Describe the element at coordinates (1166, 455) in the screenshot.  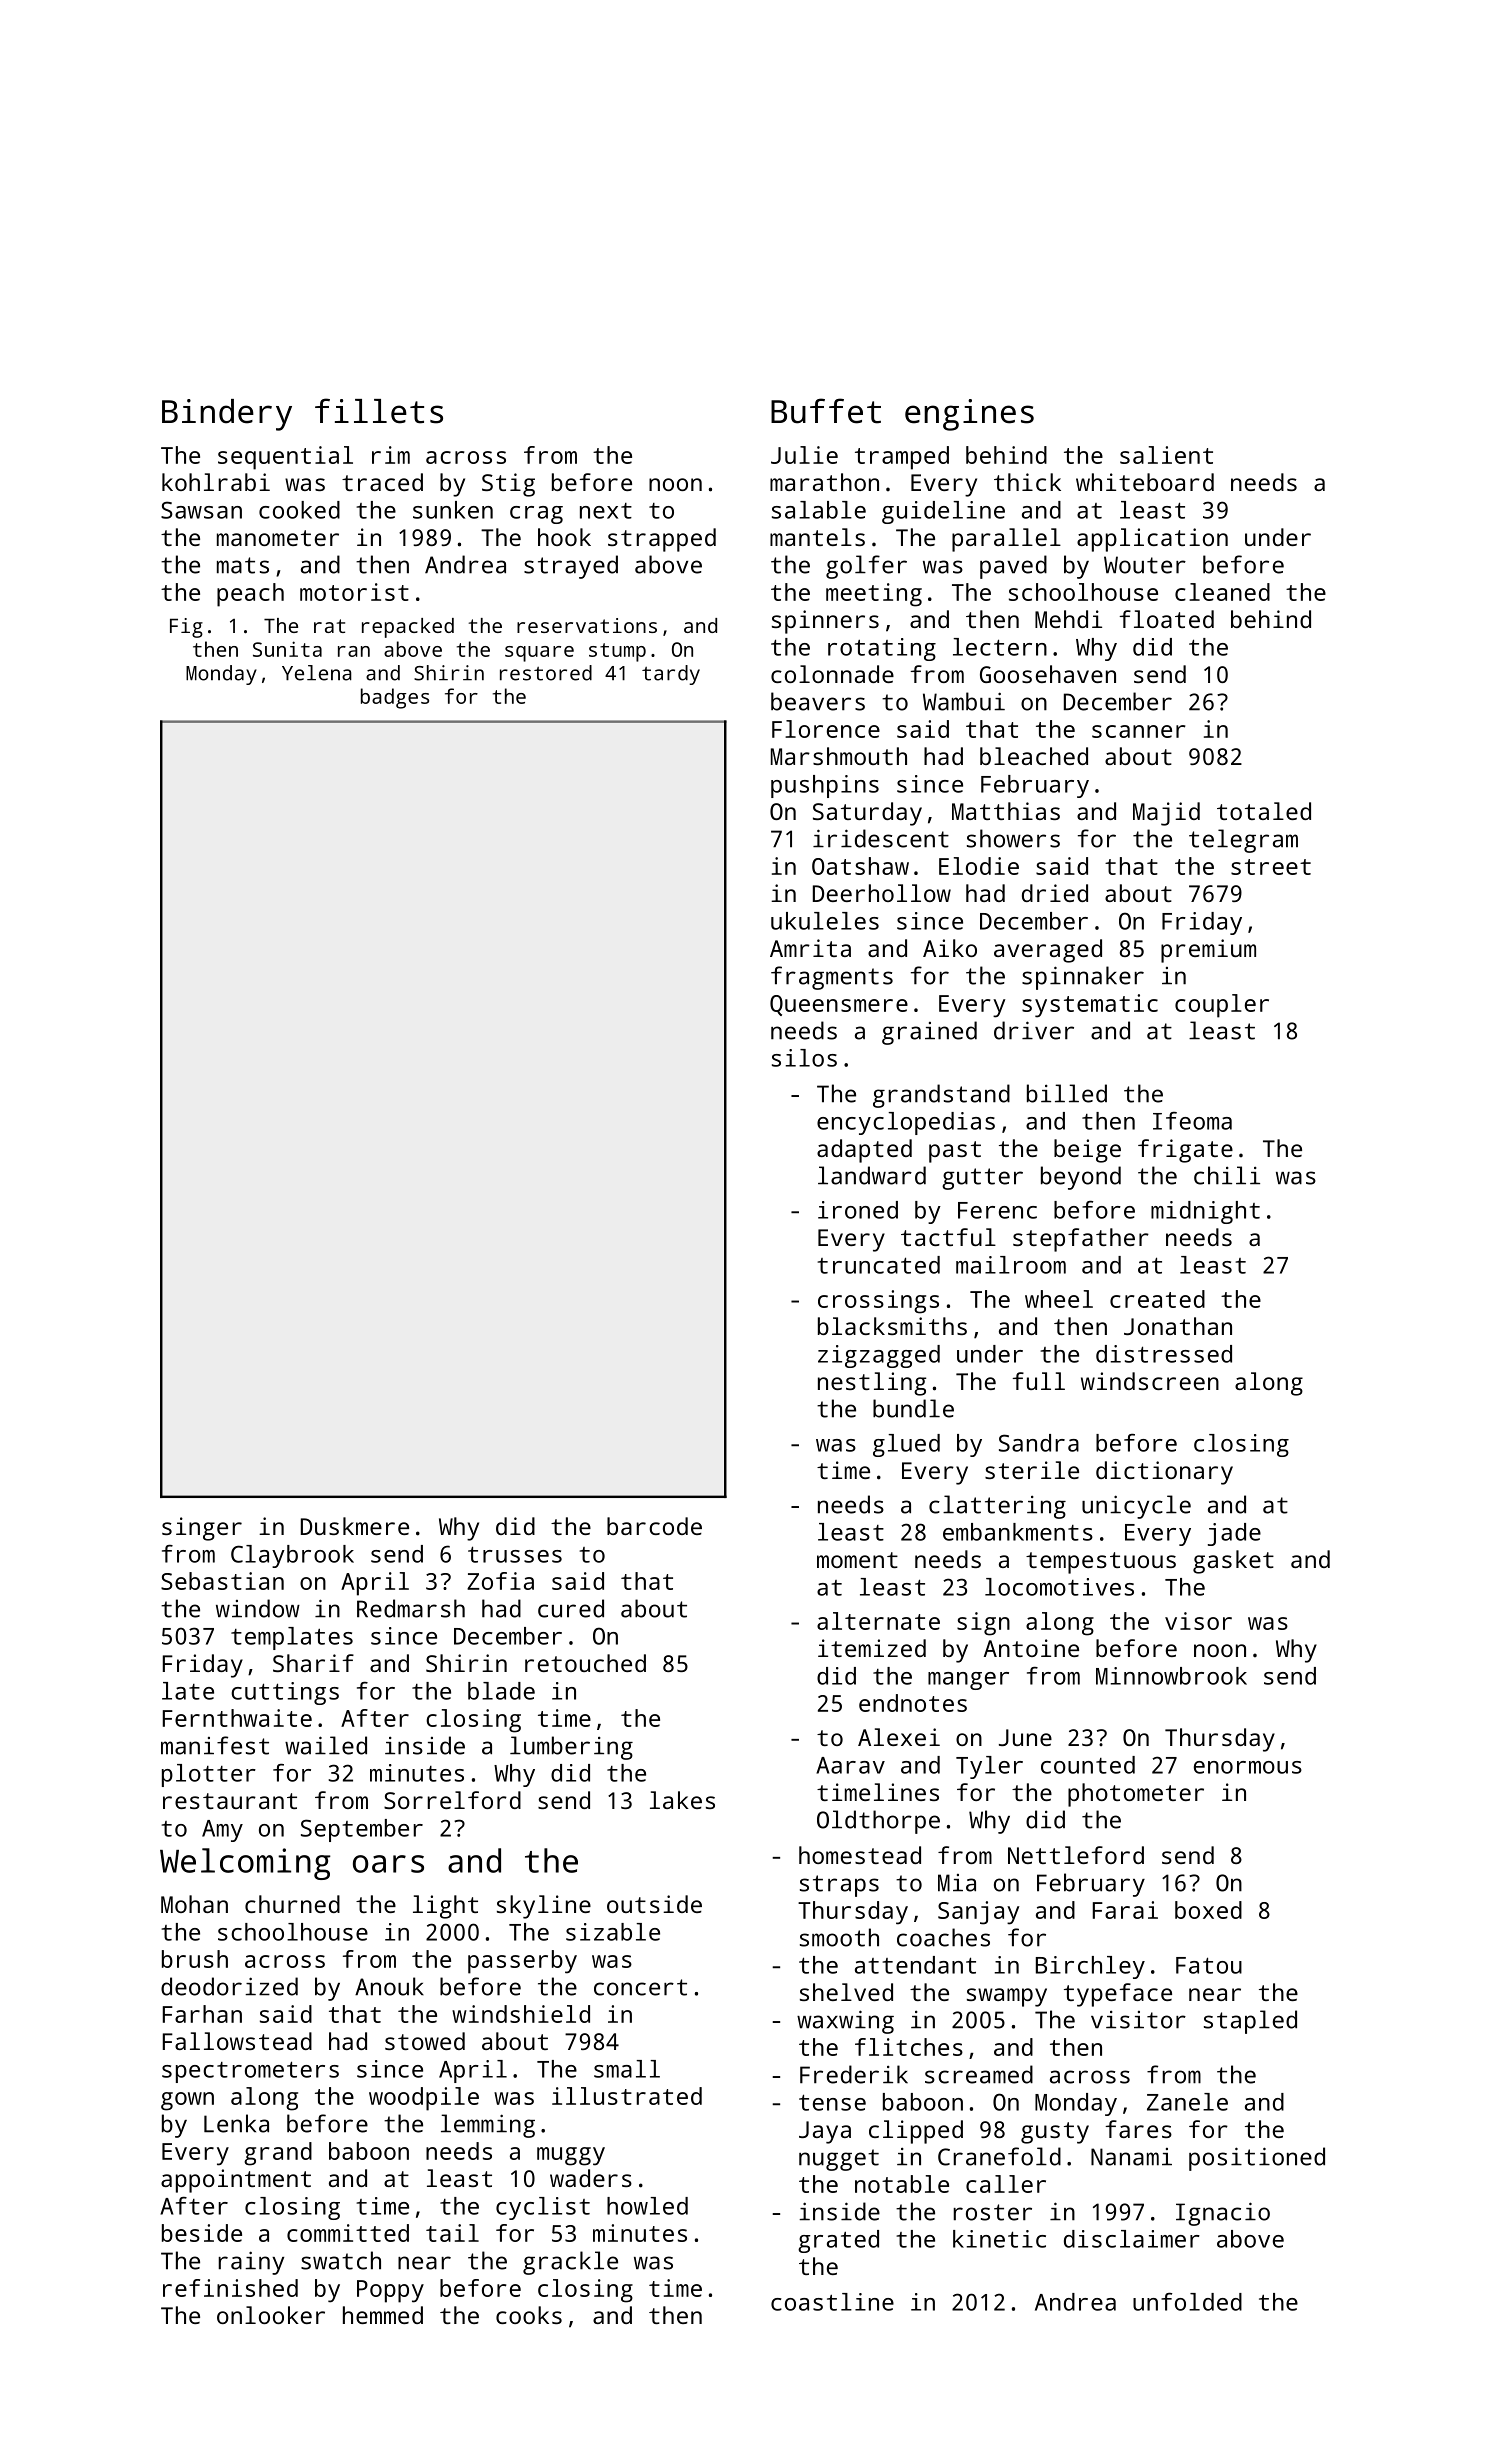
I see `salient` at that location.
